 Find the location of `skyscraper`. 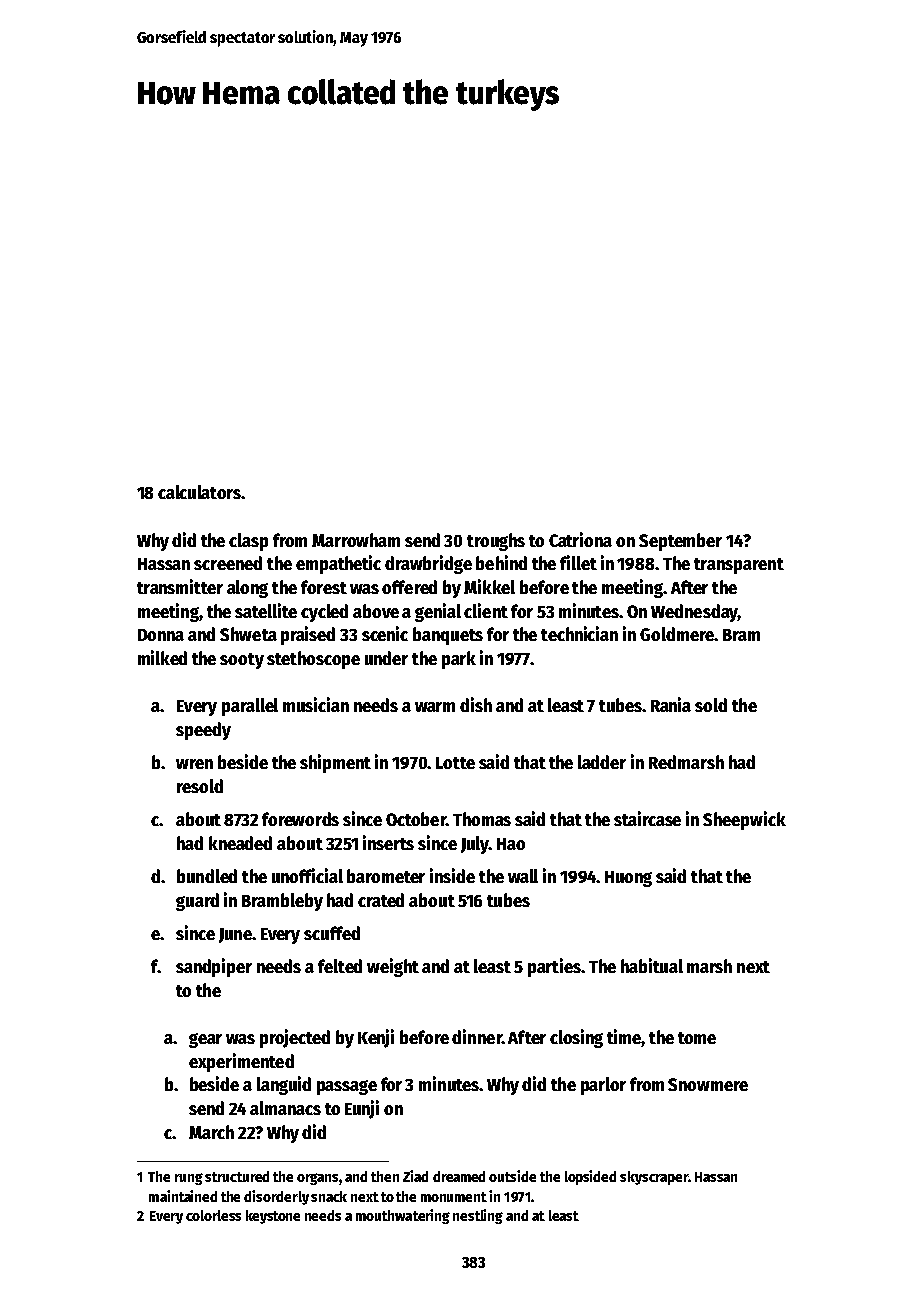

skyscraper is located at coordinates (654, 1178).
